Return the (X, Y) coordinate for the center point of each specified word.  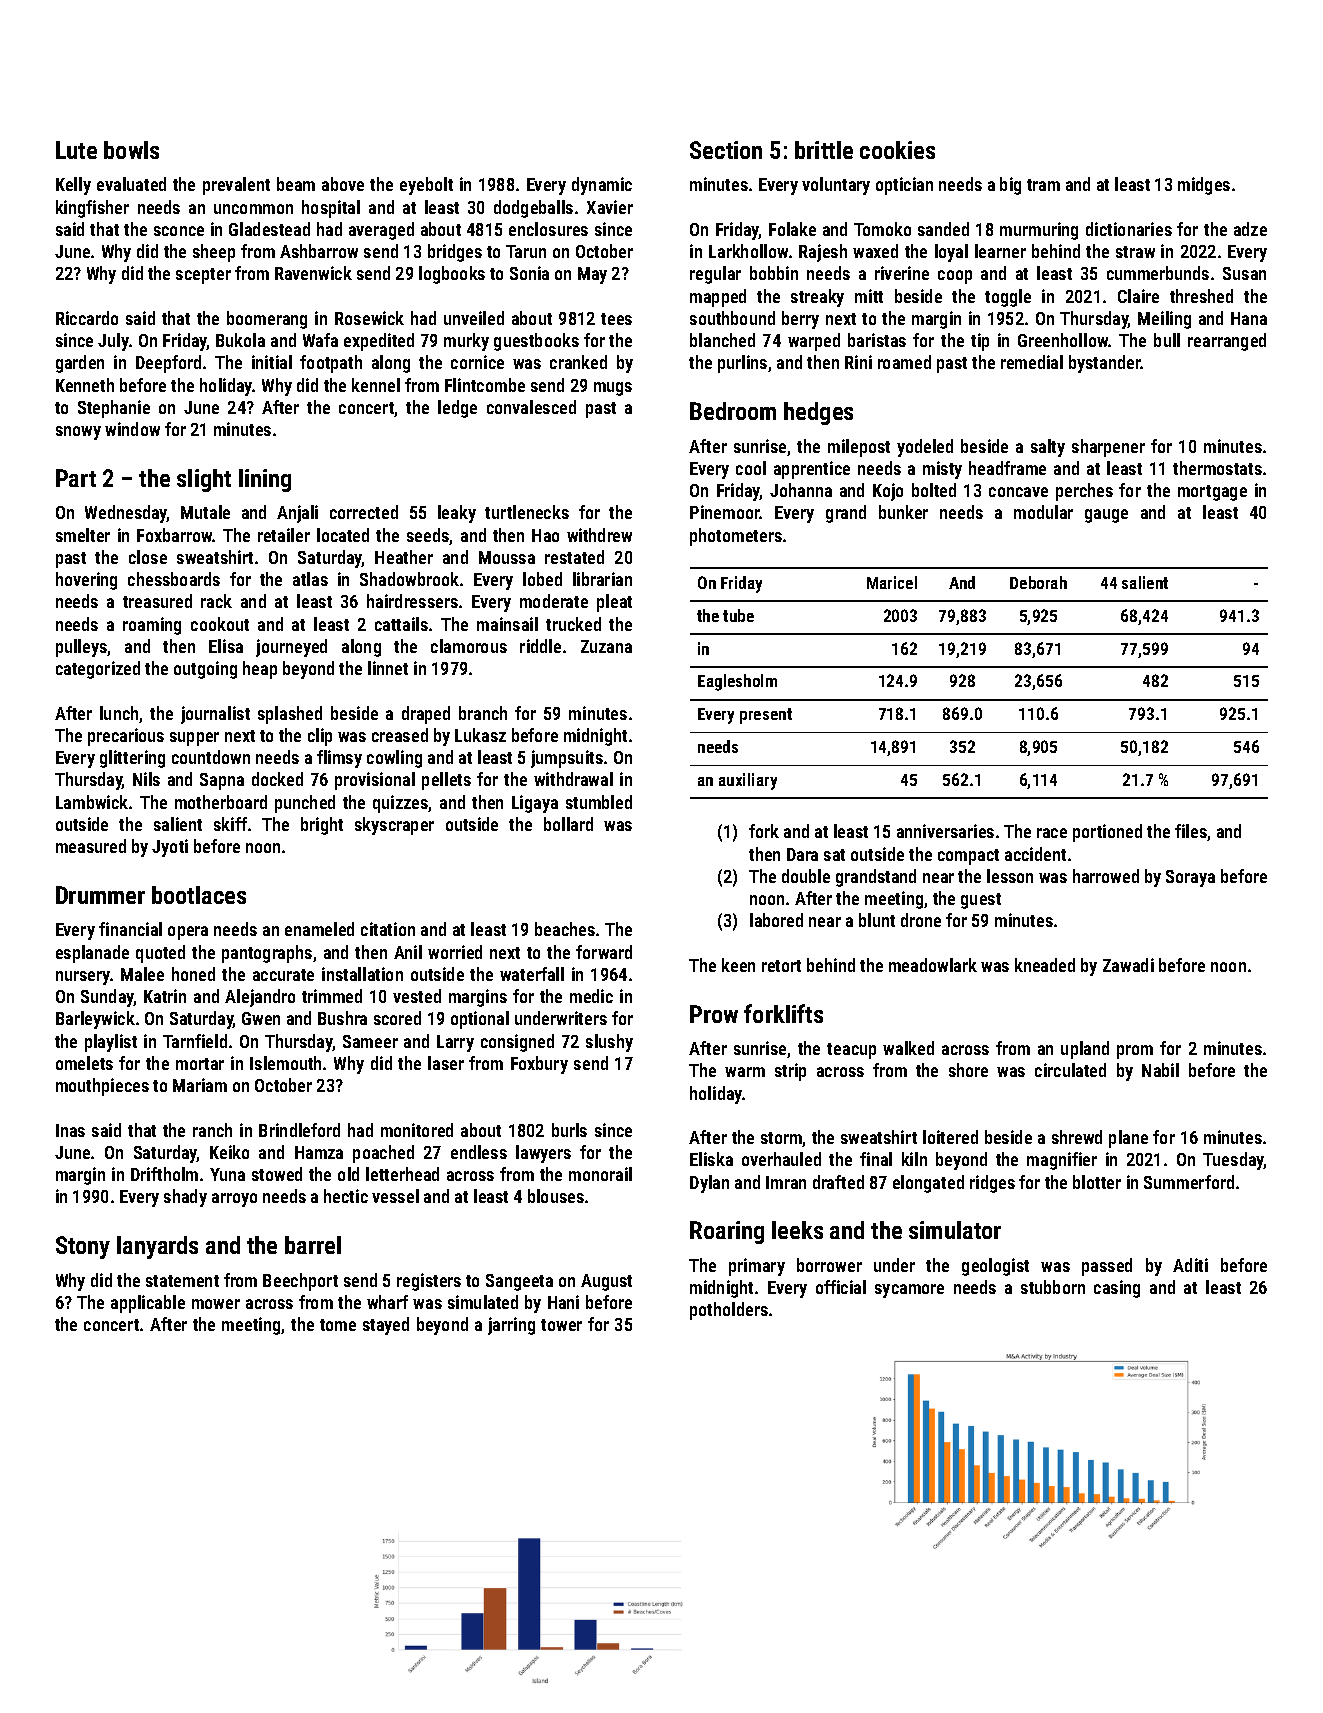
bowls (131, 150)
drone (921, 920)
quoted (160, 954)
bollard (568, 824)
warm (745, 1072)
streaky (817, 298)
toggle (1008, 298)
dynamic (602, 186)
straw (1135, 252)
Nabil (1160, 1070)
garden (80, 364)
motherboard (221, 802)
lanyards (157, 1247)
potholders (729, 1311)
